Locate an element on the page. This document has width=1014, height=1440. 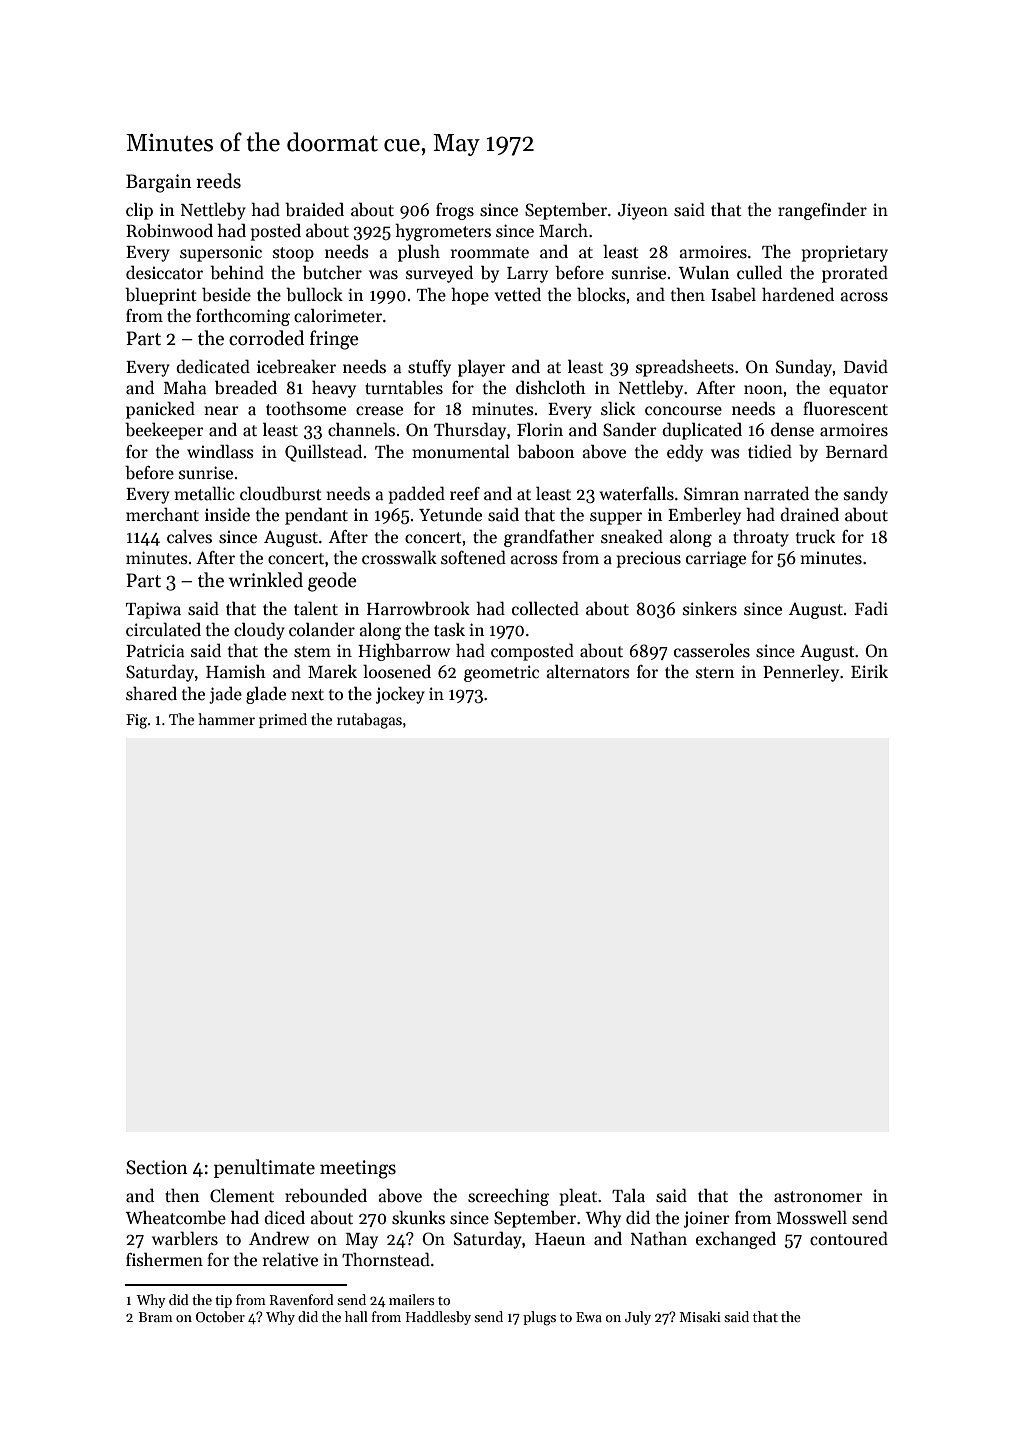
collected is located at coordinates (545, 608).
